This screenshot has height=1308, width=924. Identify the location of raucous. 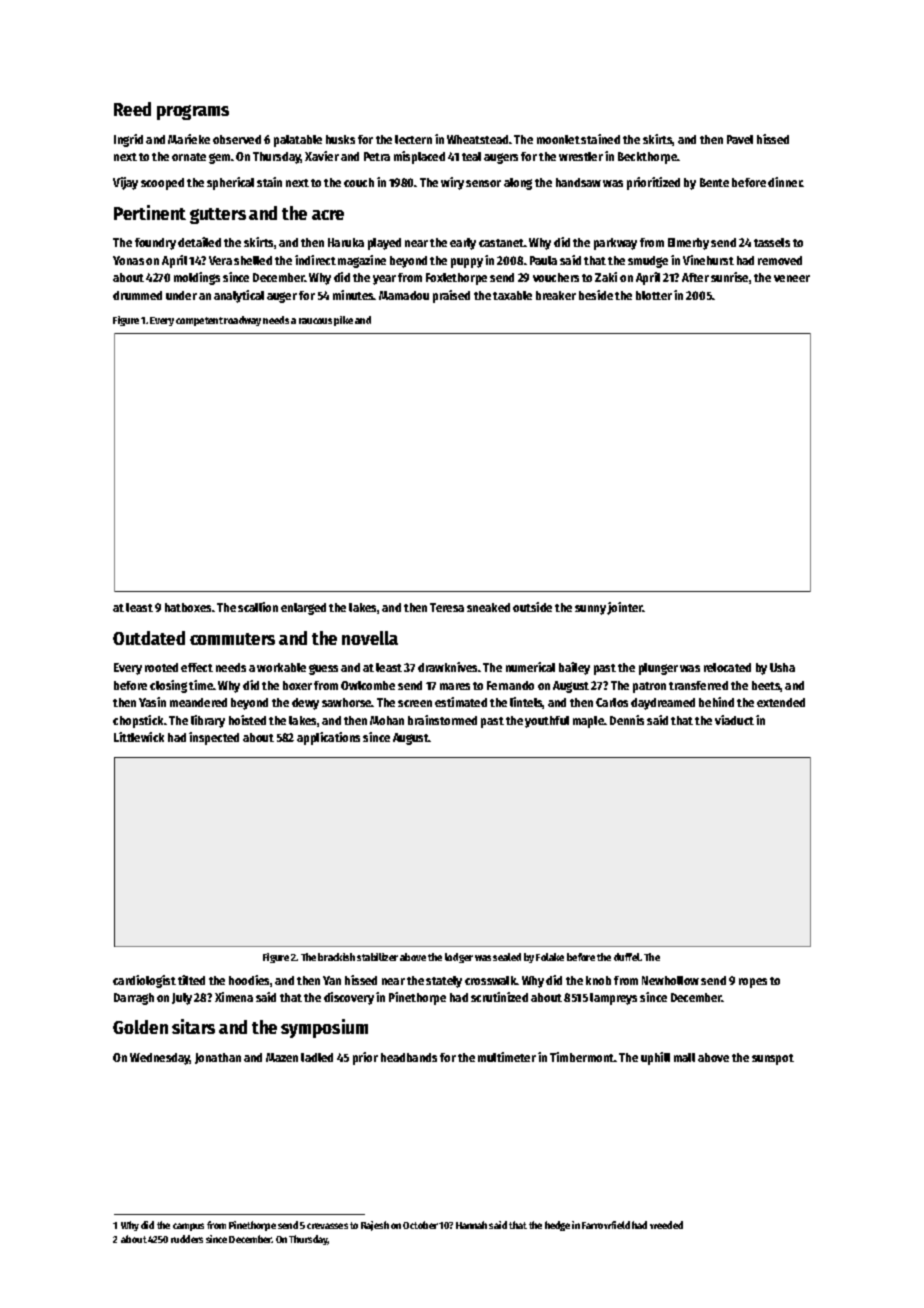
(315, 321).
